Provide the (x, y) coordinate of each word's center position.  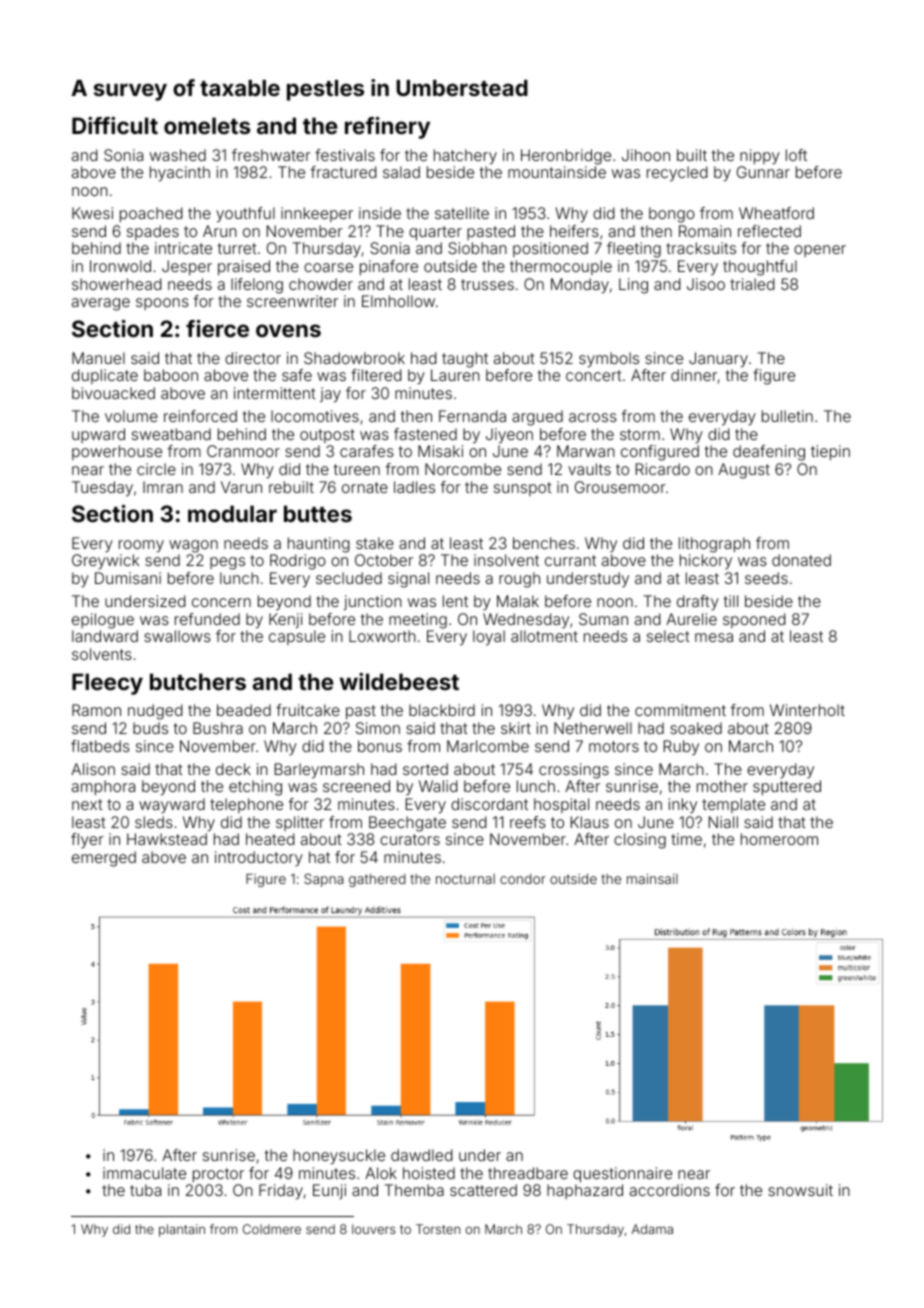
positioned (550, 249)
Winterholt (807, 710)
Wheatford (776, 213)
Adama (652, 1229)
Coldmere (272, 1229)
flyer (87, 841)
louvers (374, 1229)
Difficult (115, 125)
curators (410, 839)
